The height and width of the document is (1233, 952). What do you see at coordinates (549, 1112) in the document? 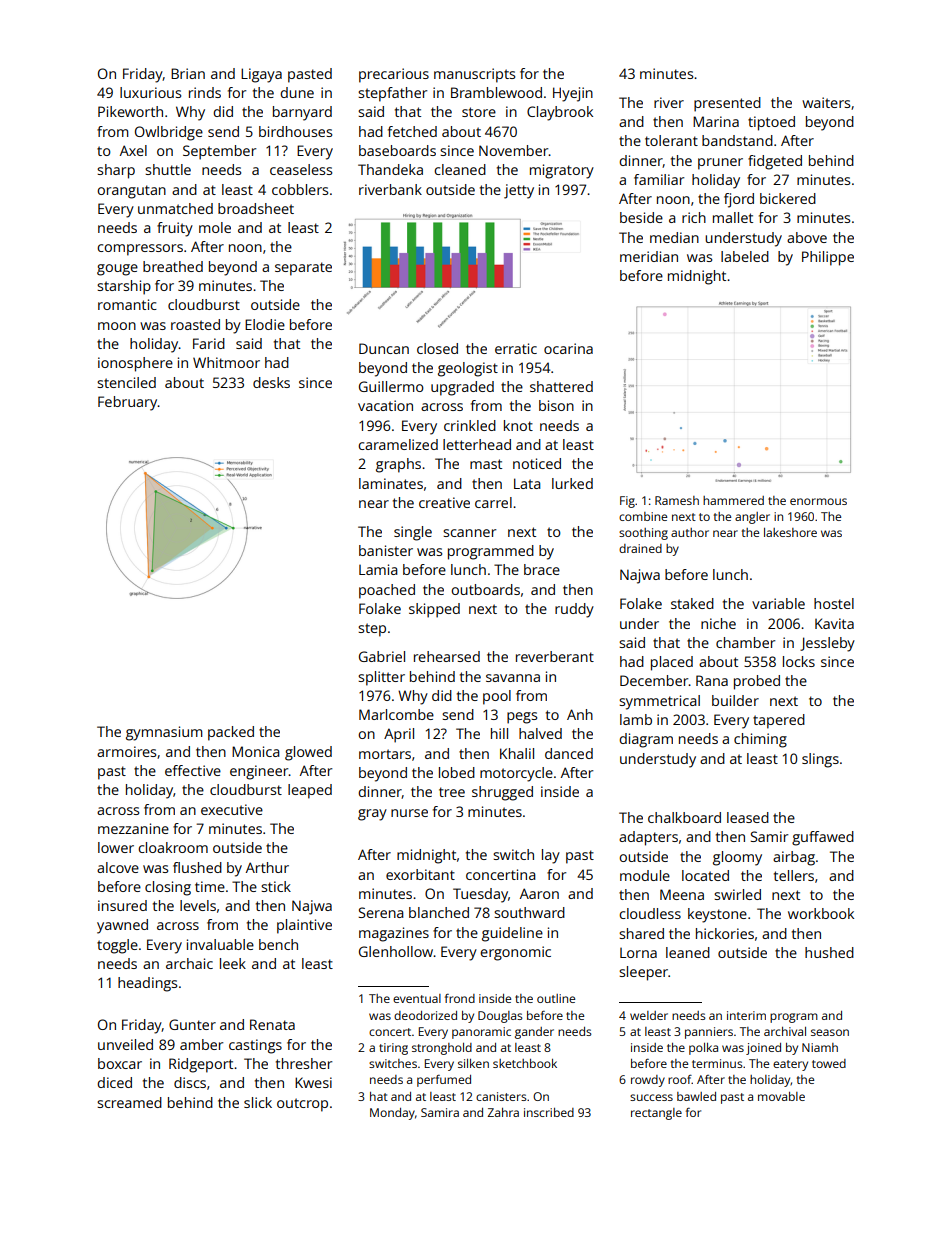
I see `inscribed` at bounding box center [549, 1112].
